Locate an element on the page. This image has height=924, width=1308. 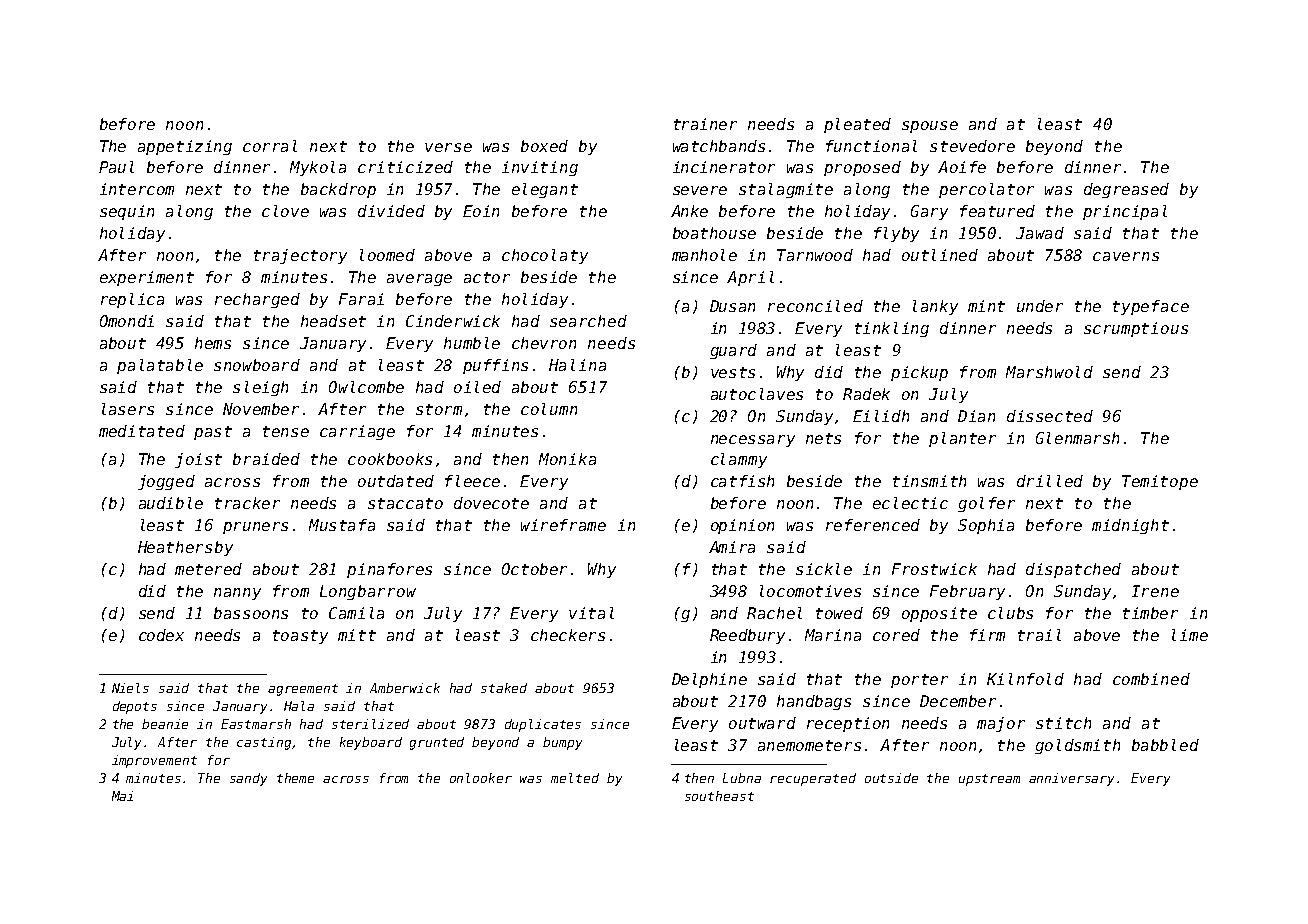
Dian is located at coordinates (976, 416).
